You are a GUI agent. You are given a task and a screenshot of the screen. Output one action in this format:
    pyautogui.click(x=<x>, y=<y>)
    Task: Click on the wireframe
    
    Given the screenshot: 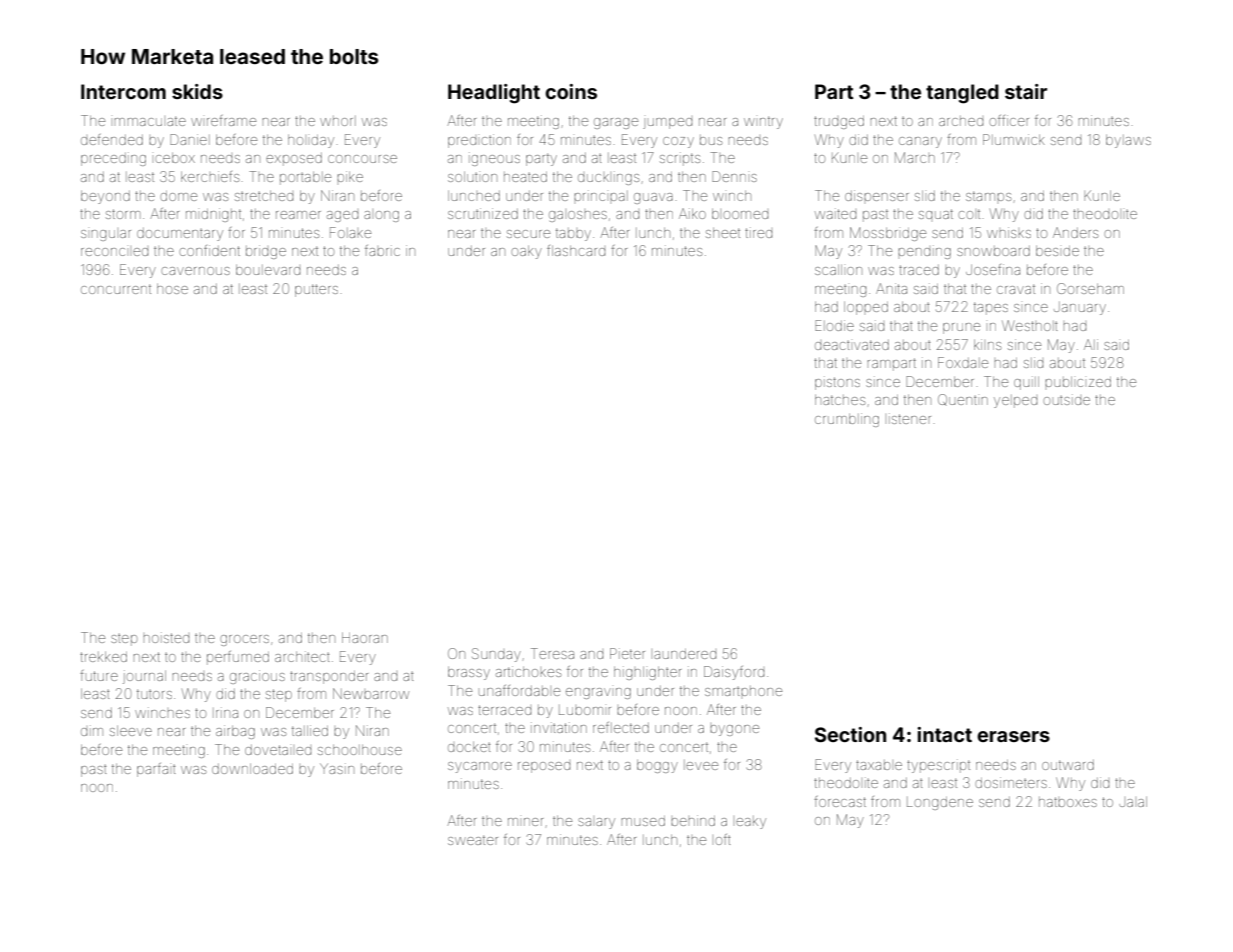 What is the action you would take?
    pyautogui.click(x=223, y=120)
